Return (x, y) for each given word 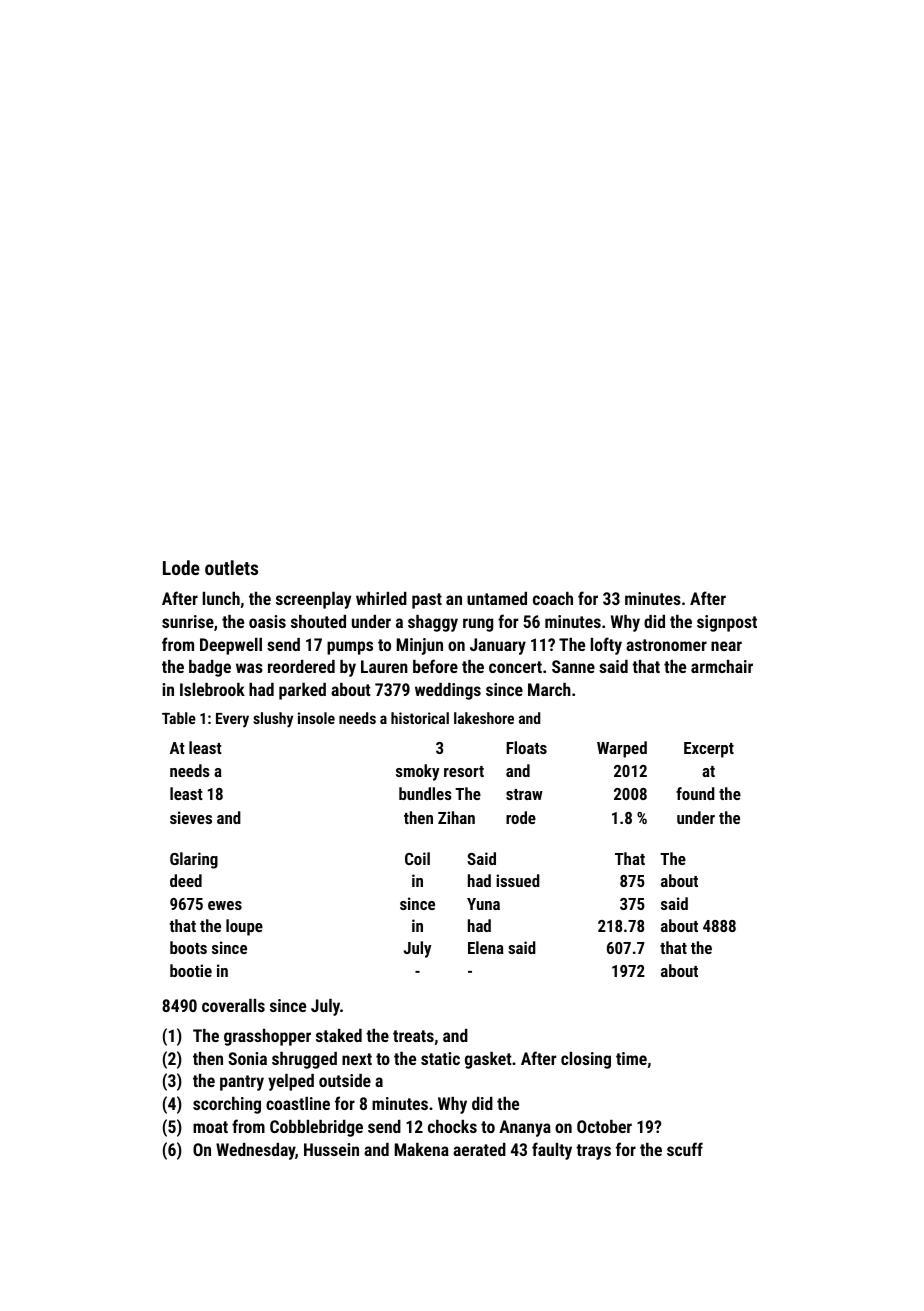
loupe (244, 927)
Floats (526, 747)
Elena (486, 947)
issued (518, 880)
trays (593, 1152)
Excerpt (709, 750)
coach (553, 598)
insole (316, 718)
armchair (722, 666)
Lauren (384, 666)
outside (345, 1080)
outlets (231, 567)
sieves (191, 817)
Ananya (525, 1128)
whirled (381, 598)
